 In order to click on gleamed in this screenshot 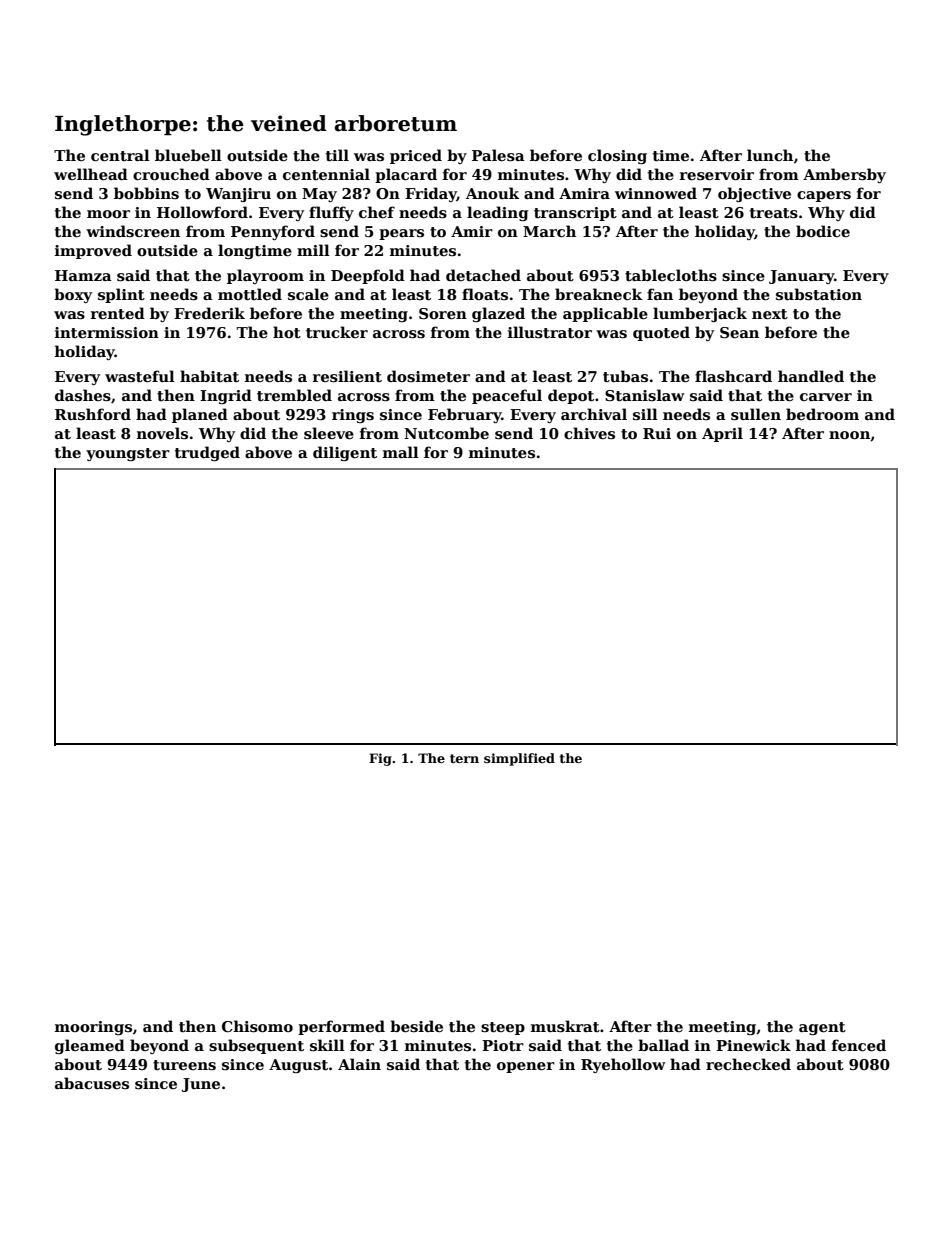, I will do `click(90, 1046)`.
